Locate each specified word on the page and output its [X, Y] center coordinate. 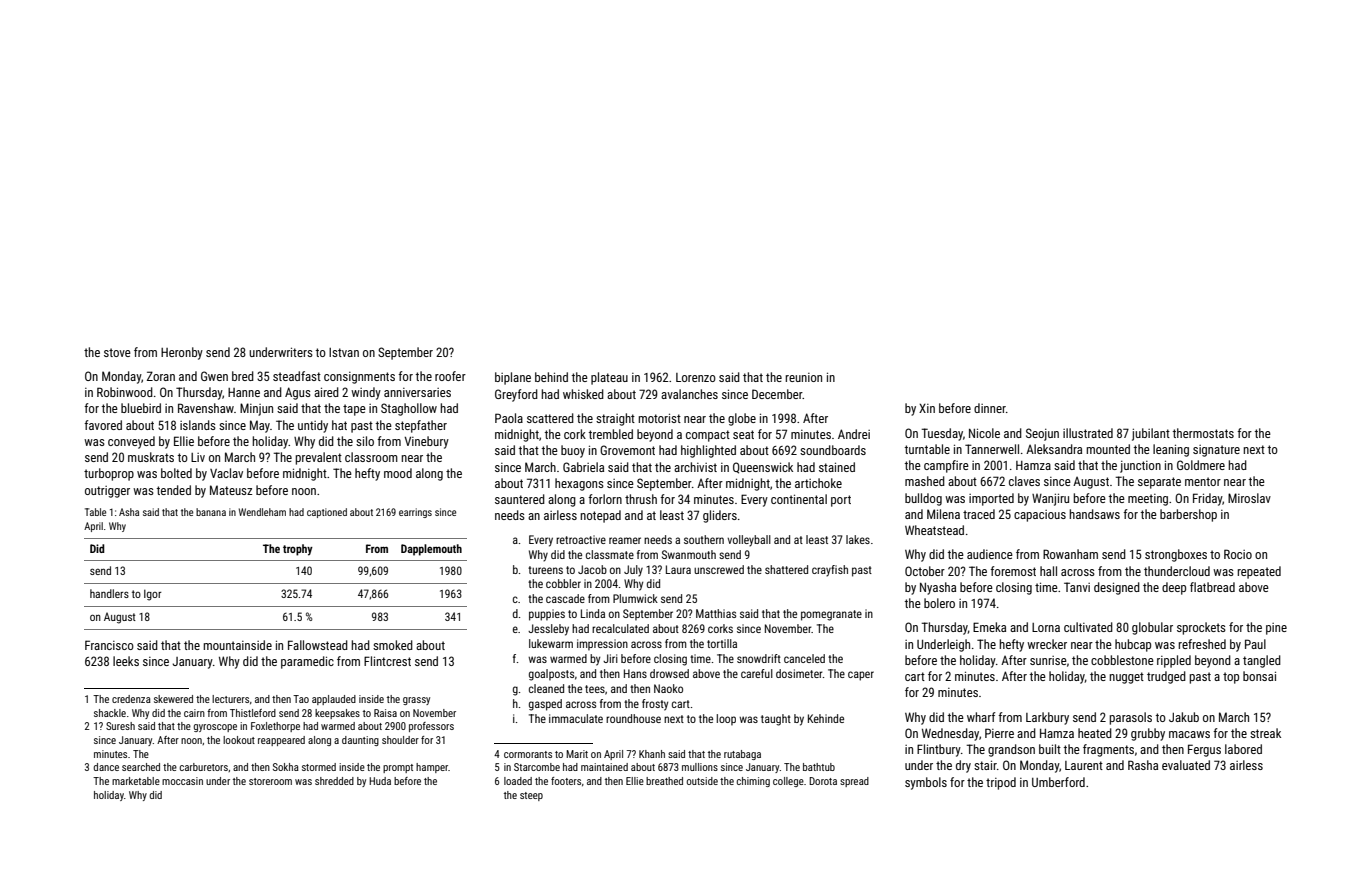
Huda [380, 781]
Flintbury [939, 750]
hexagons [579, 484]
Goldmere [1201, 465]
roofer [450, 376]
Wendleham [262, 512]
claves [1024, 481]
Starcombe [537, 767]
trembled [611, 434]
